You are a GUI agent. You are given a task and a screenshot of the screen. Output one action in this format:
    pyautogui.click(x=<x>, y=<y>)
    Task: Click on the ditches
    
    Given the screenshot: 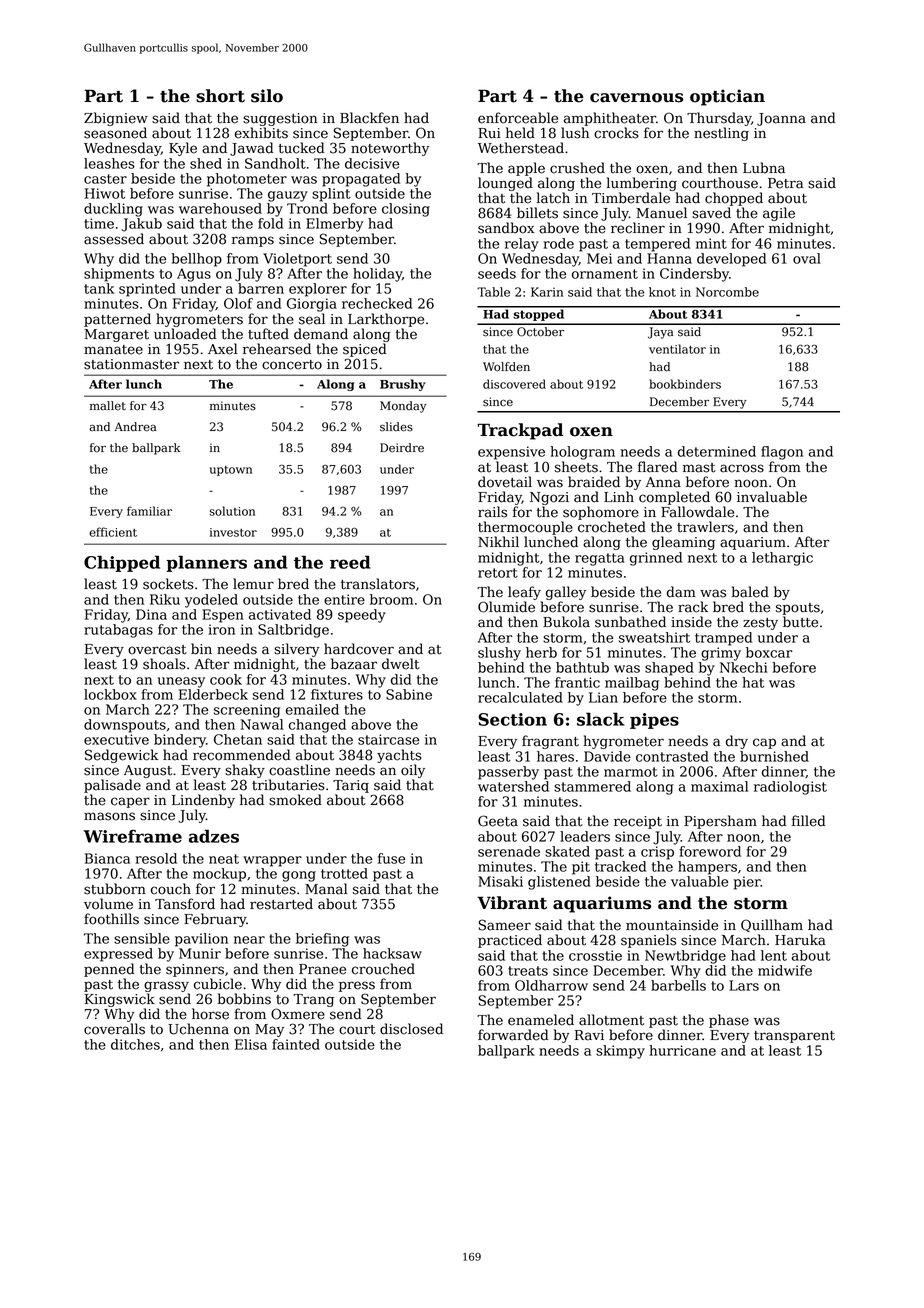 What is the action you would take?
    pyautogui.click(x=135, y=1044)
